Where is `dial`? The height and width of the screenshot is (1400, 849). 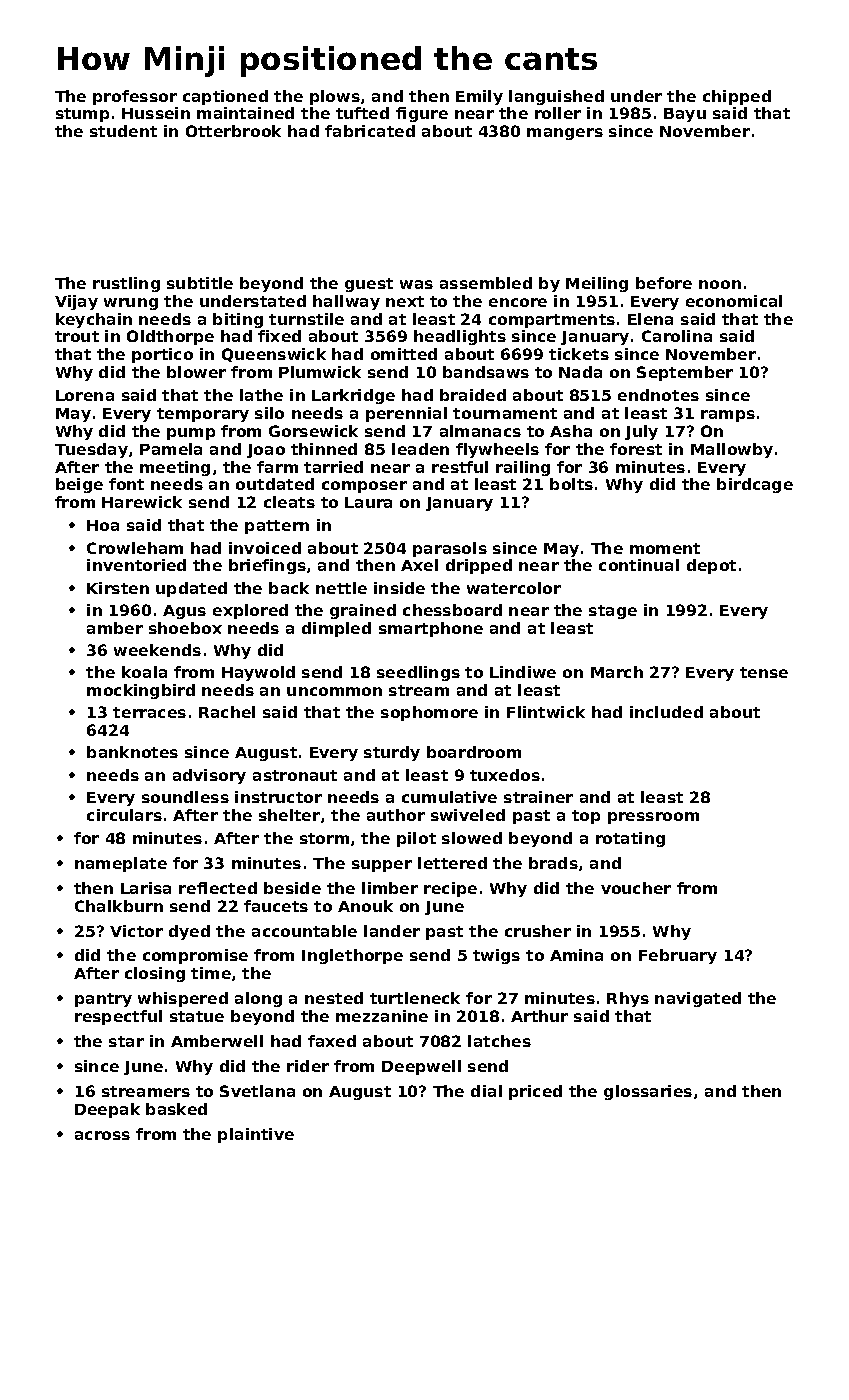
dial is located at coordinates (486, 1091).
